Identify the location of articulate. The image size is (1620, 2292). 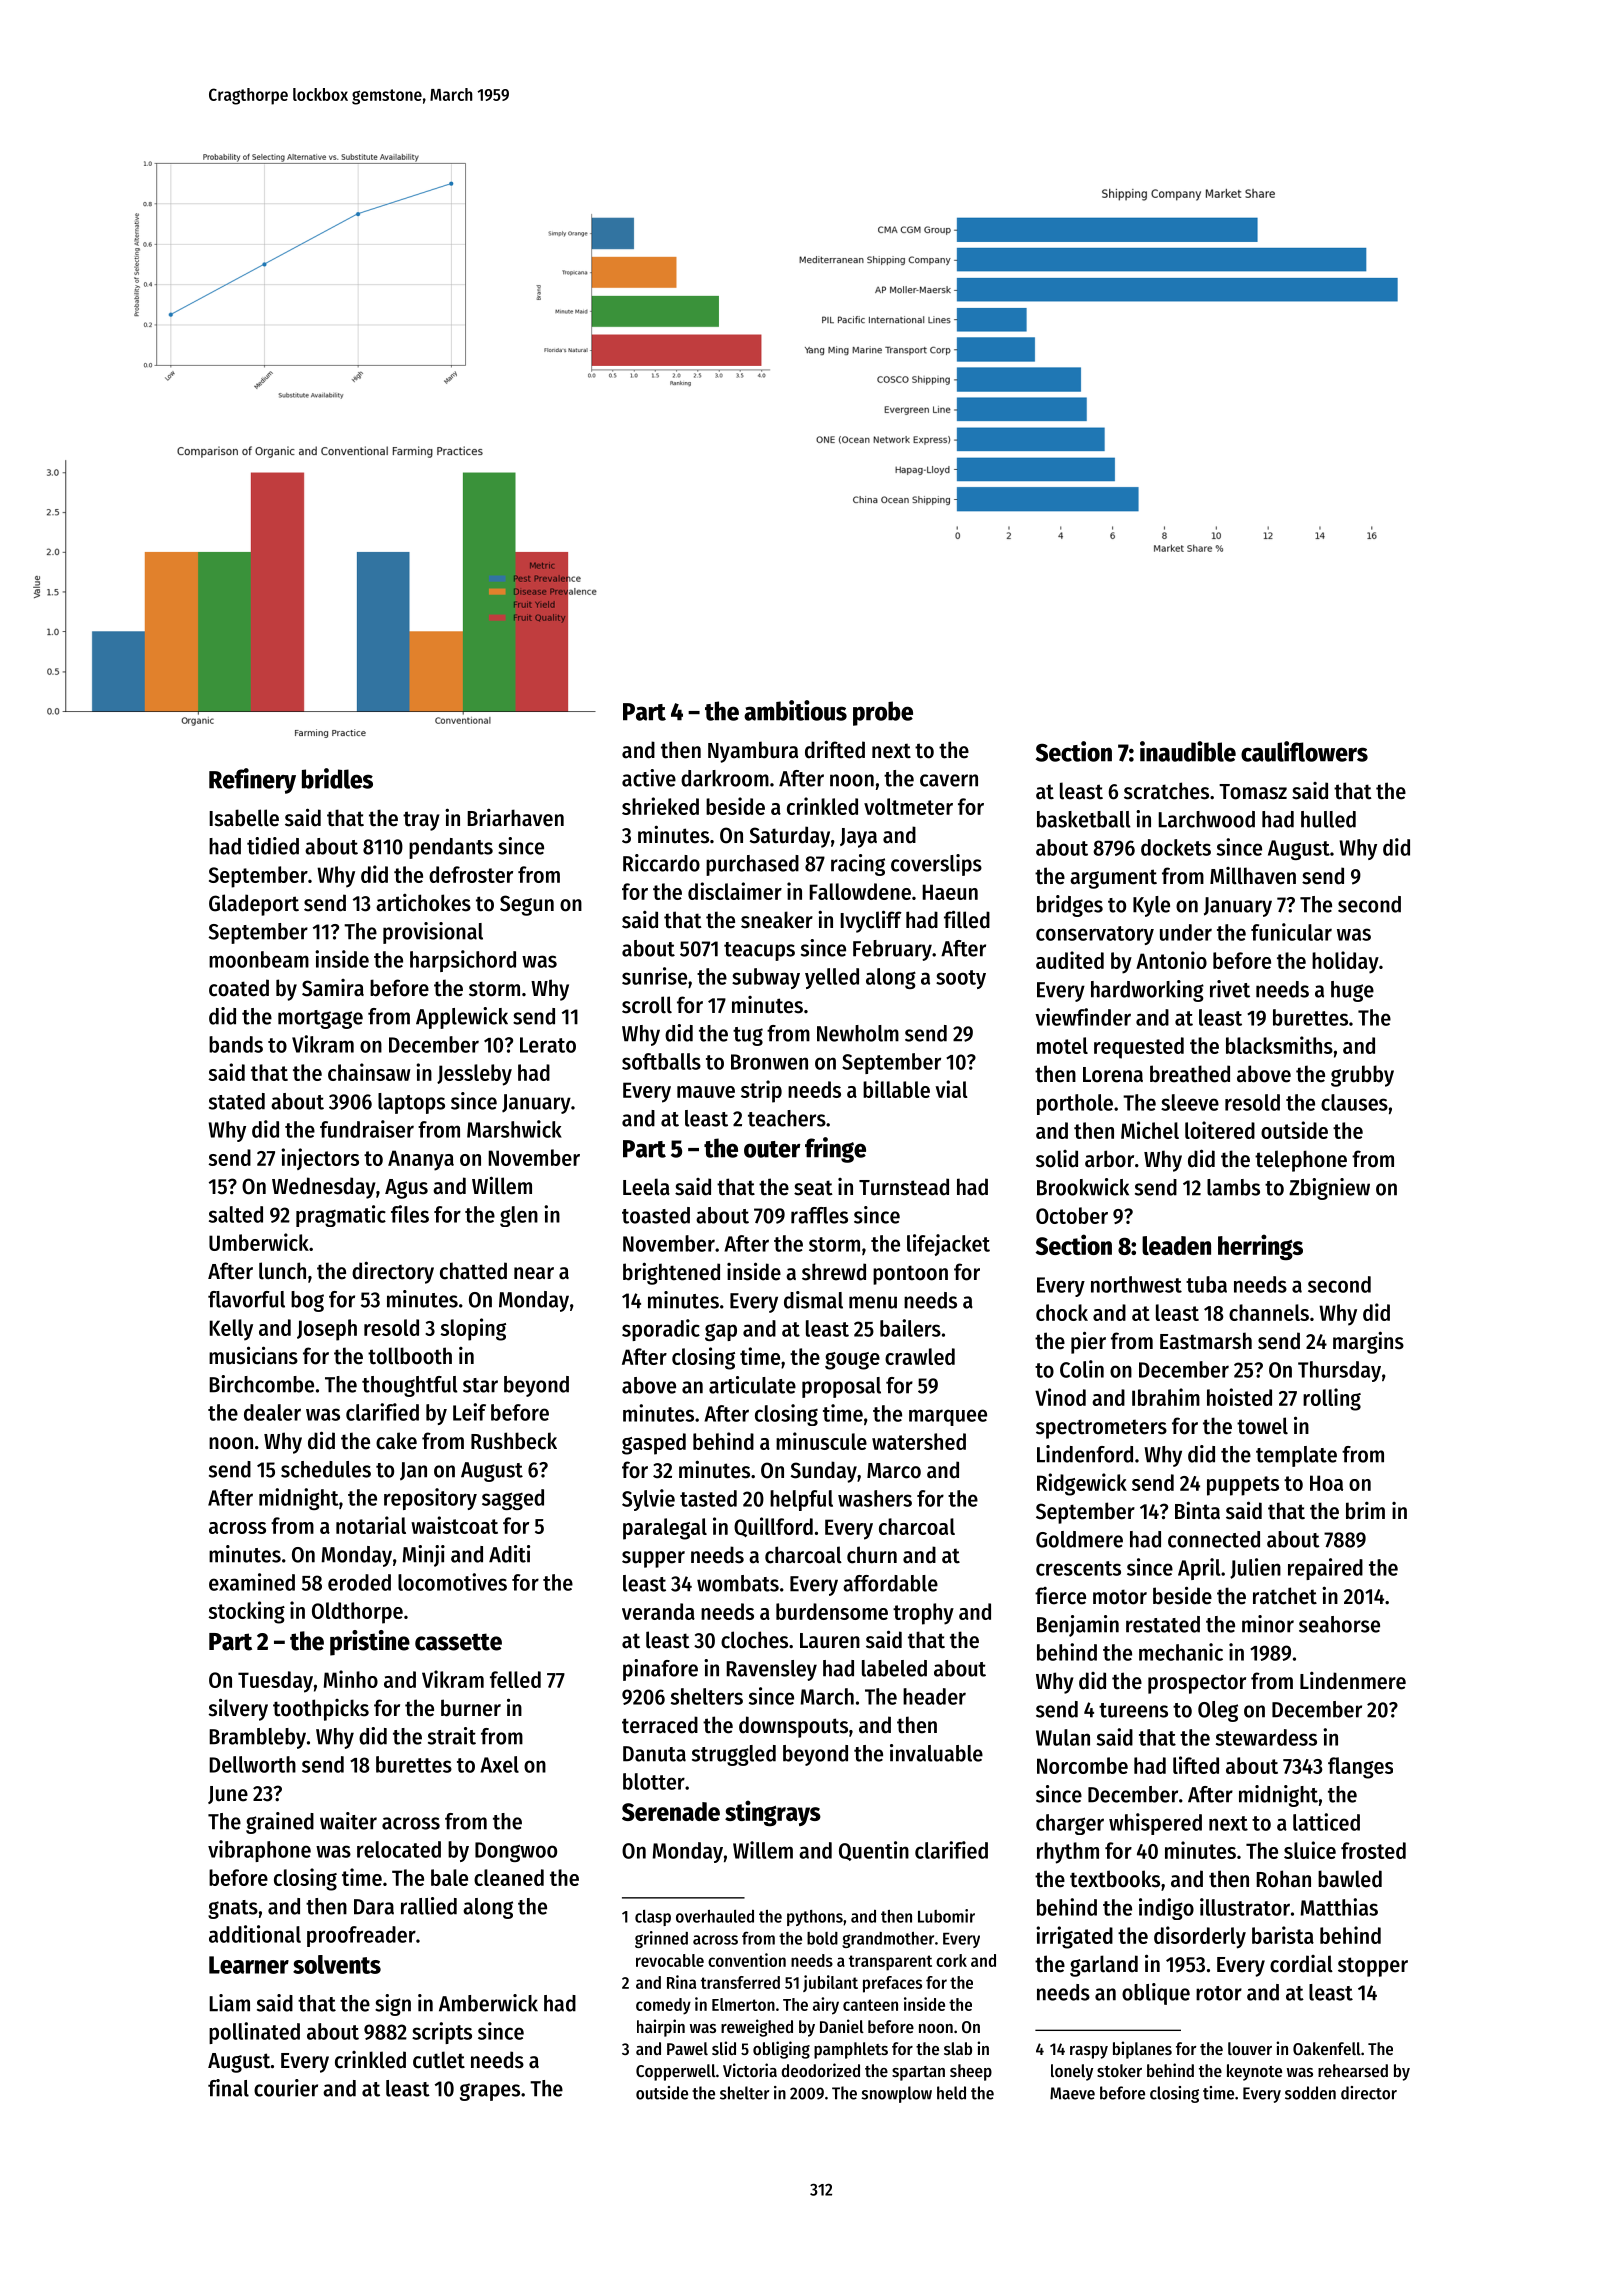
(752, 1385).
